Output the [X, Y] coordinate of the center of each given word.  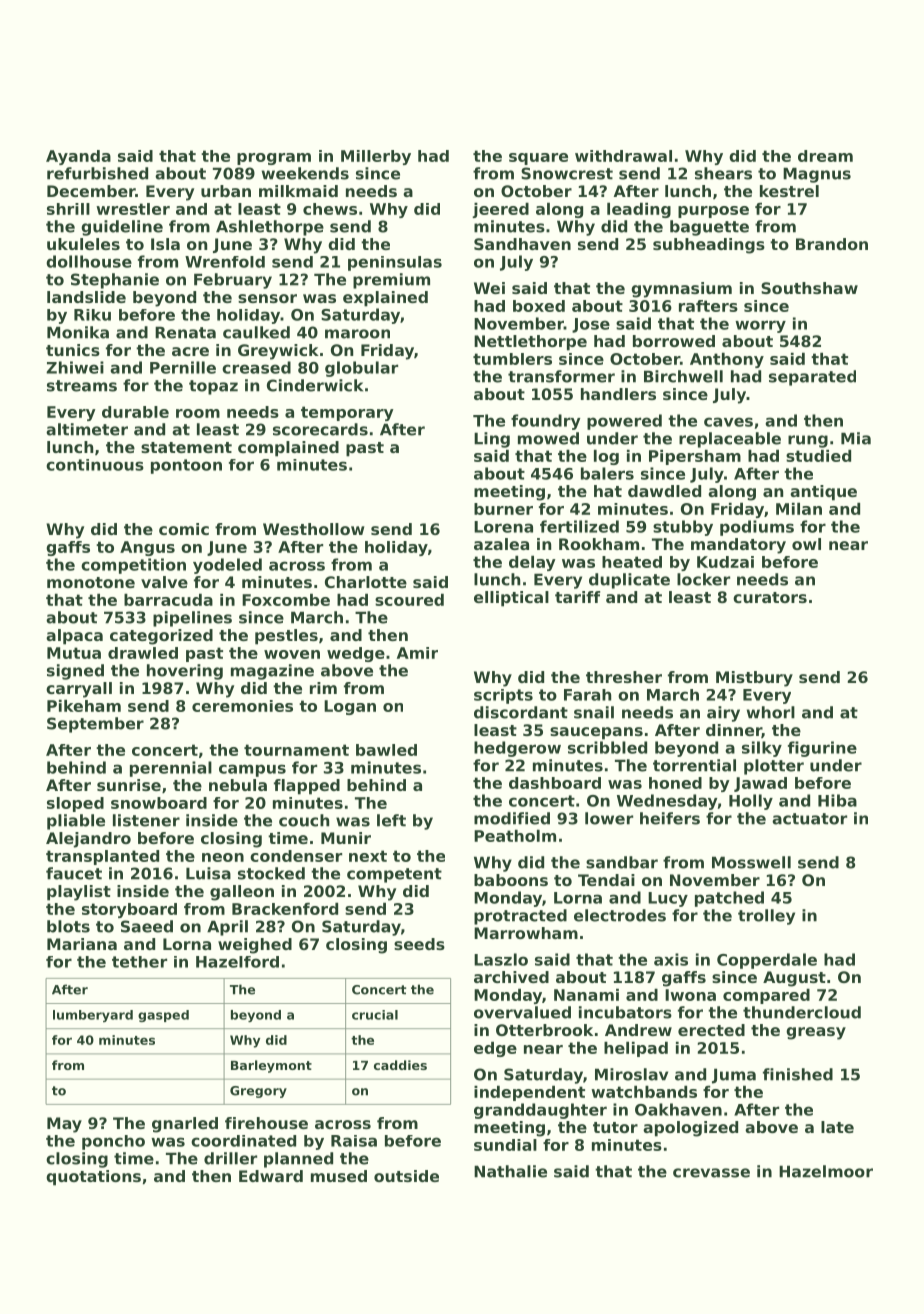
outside [406, 1176]
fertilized [579, 526]
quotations [93, 1178]
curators [770, 597]
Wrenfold [225, 262]
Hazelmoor [826, 1171]
